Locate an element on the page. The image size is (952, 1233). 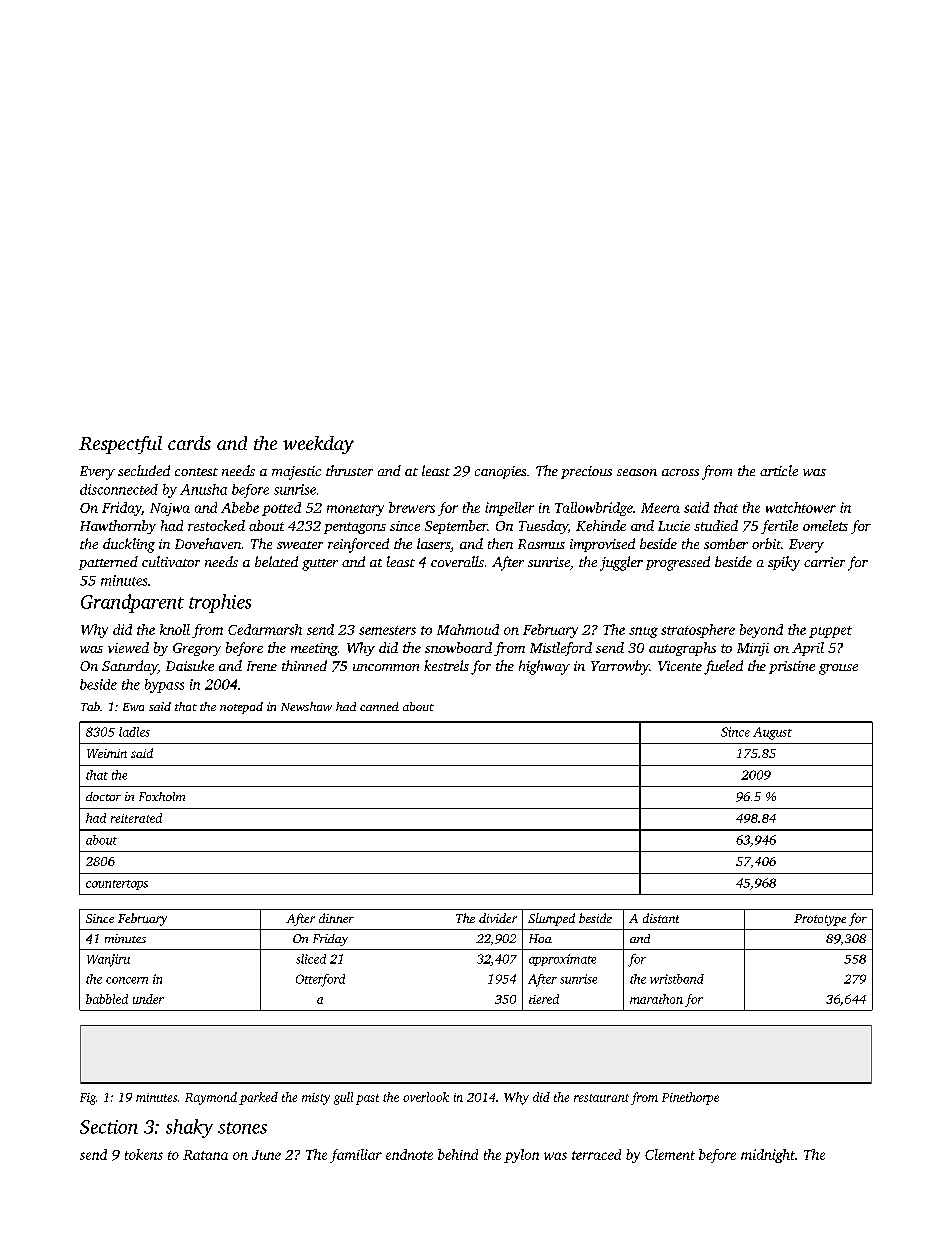
watchtower is located at coordinates (801, 507).
